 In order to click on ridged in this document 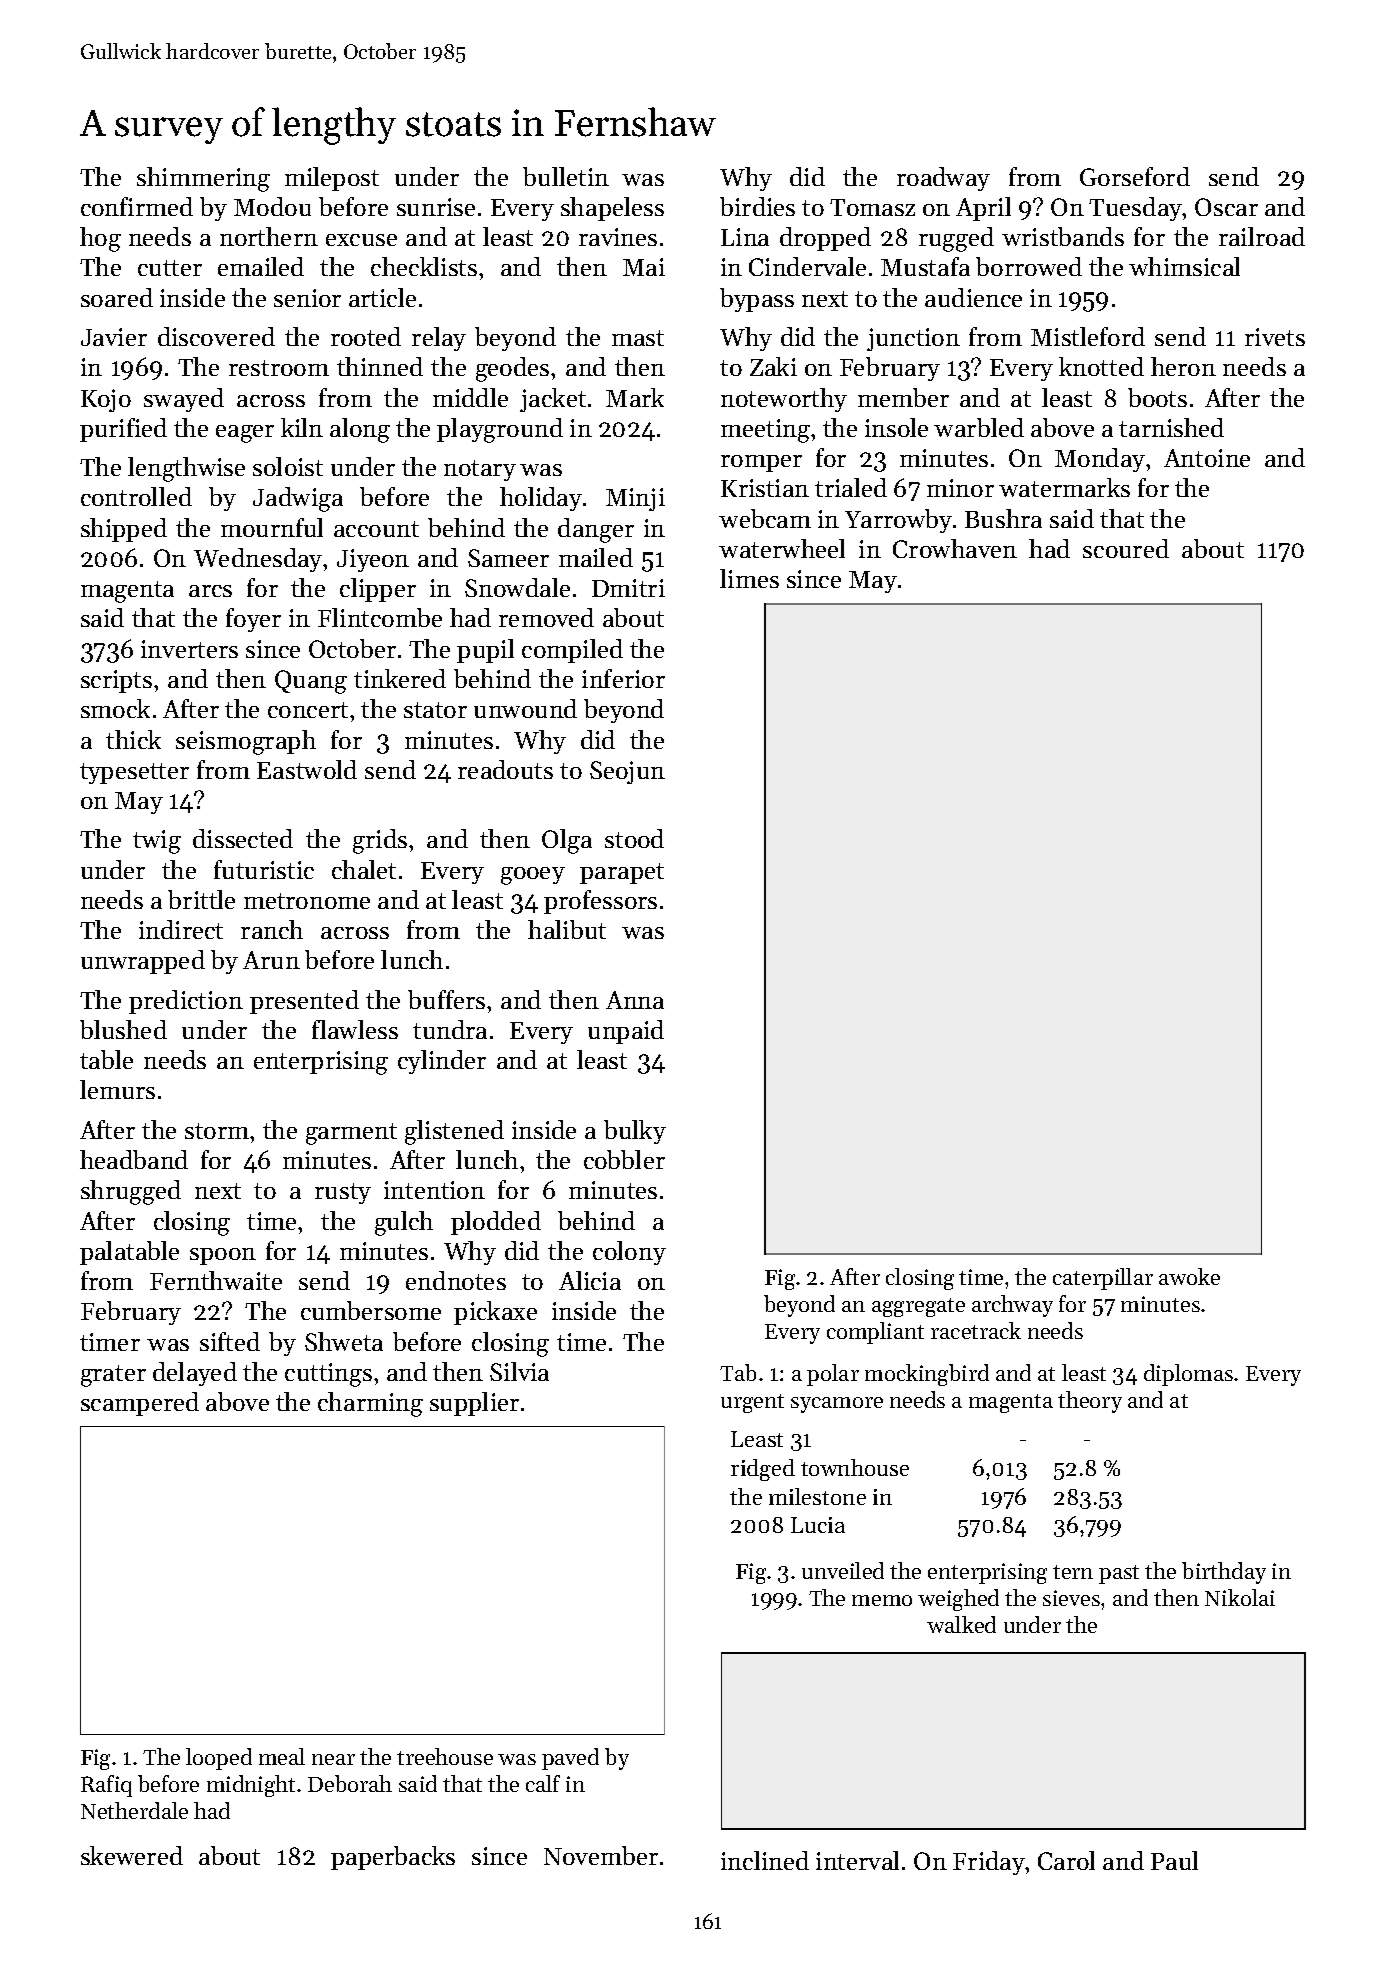, I will do `click(763, 1470)`.
